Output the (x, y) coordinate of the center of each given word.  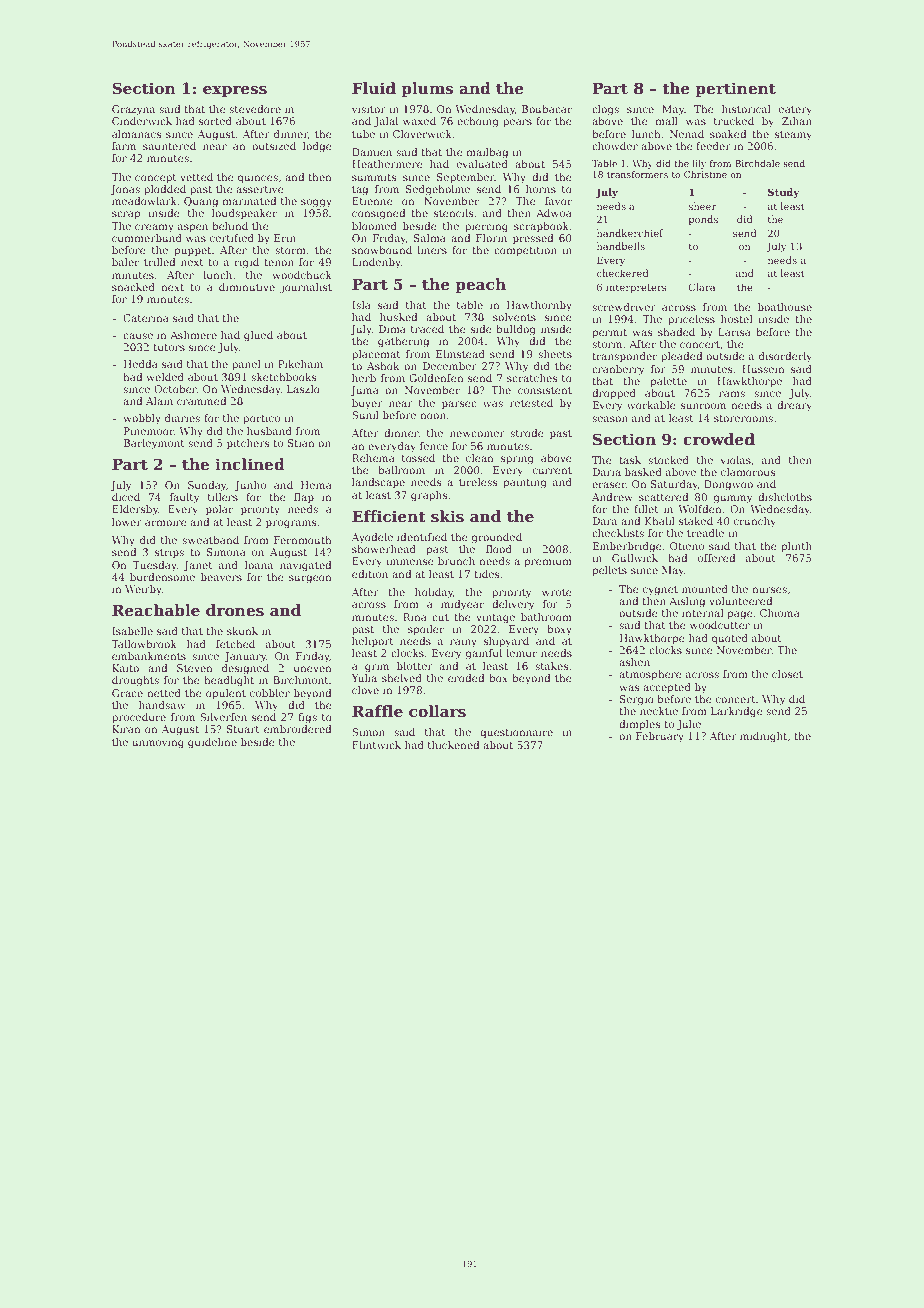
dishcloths (785, 497)
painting (525, 483)
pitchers (248, 444)
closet (787, 674)
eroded (466, 678)
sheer (703, 206)
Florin (491, 238)
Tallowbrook (144, 644)
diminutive (247, 287)
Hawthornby (539, 306)
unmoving (158, 743)
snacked (133, 287)
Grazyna (133, 110)
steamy (793, 136)
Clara (702, 287)
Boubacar (547, 109)
